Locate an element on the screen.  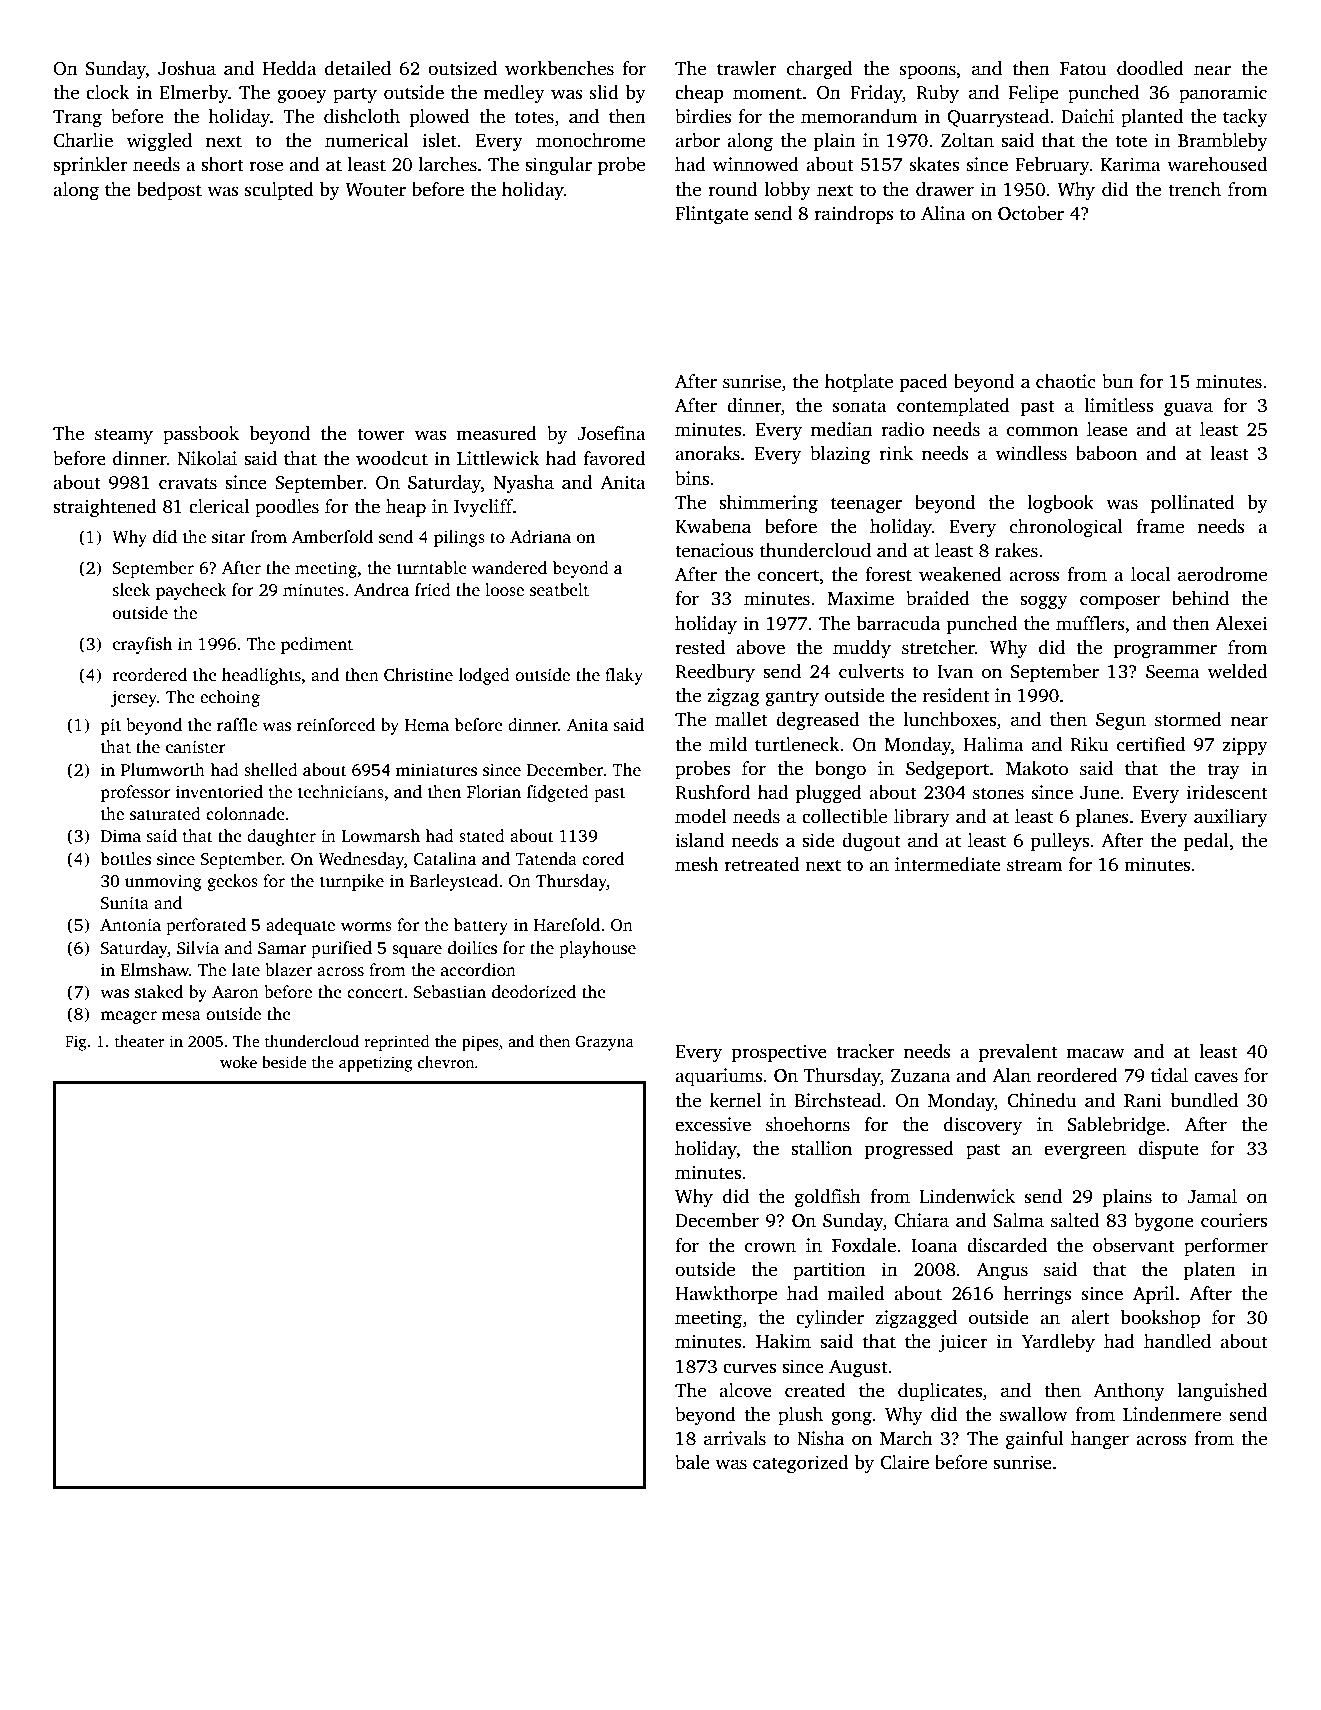
Ivan is located at coordinates (955, 671).
